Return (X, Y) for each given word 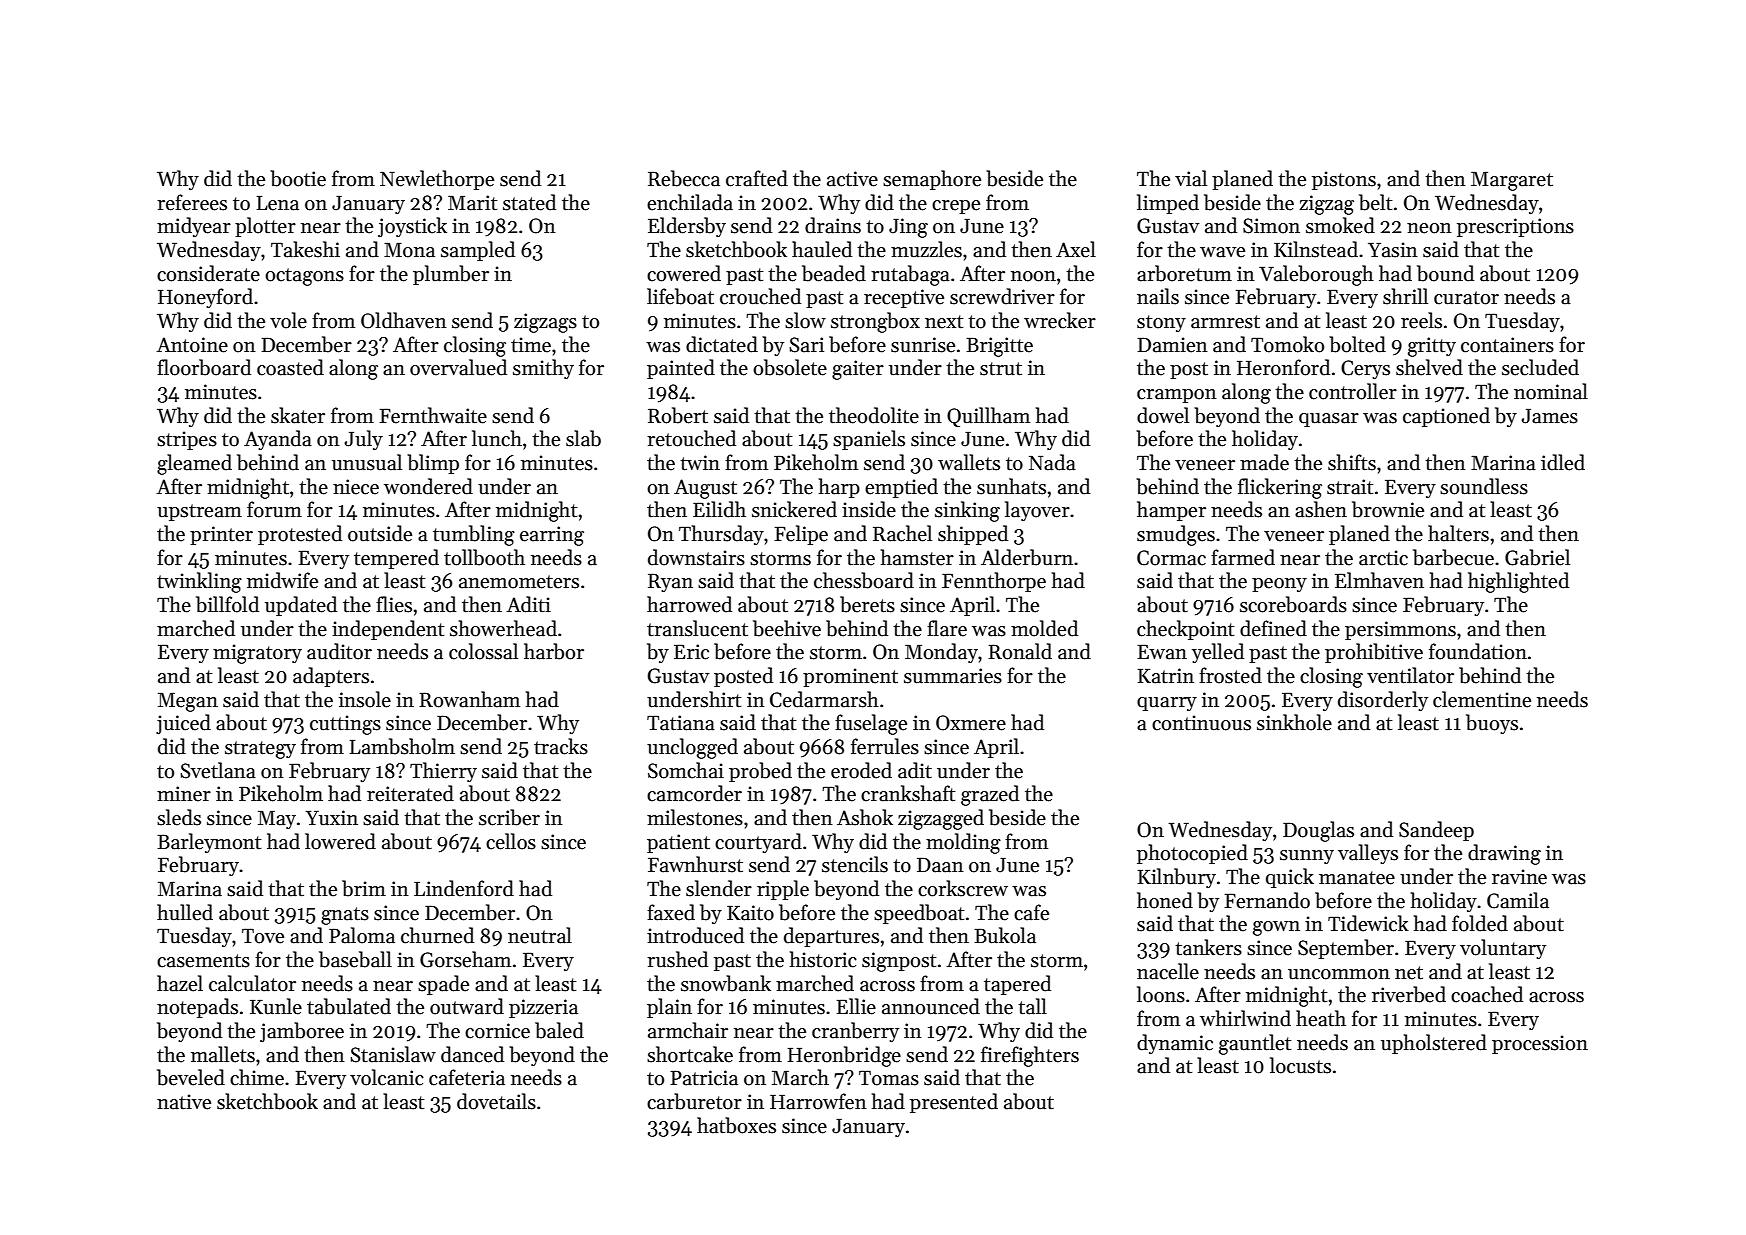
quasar (1329, 420)
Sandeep (1436, 831)
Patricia (704, 1078)
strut (1001, 369)
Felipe (801, 535)
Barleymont (209, 843)
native (184, 1102)
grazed (990, 795)
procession (1540, 1044)
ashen (1321, 509)
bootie (298, 178)
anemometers (519, 582)
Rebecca (684, 178)
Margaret (1512, 181)
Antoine (192, 345)
